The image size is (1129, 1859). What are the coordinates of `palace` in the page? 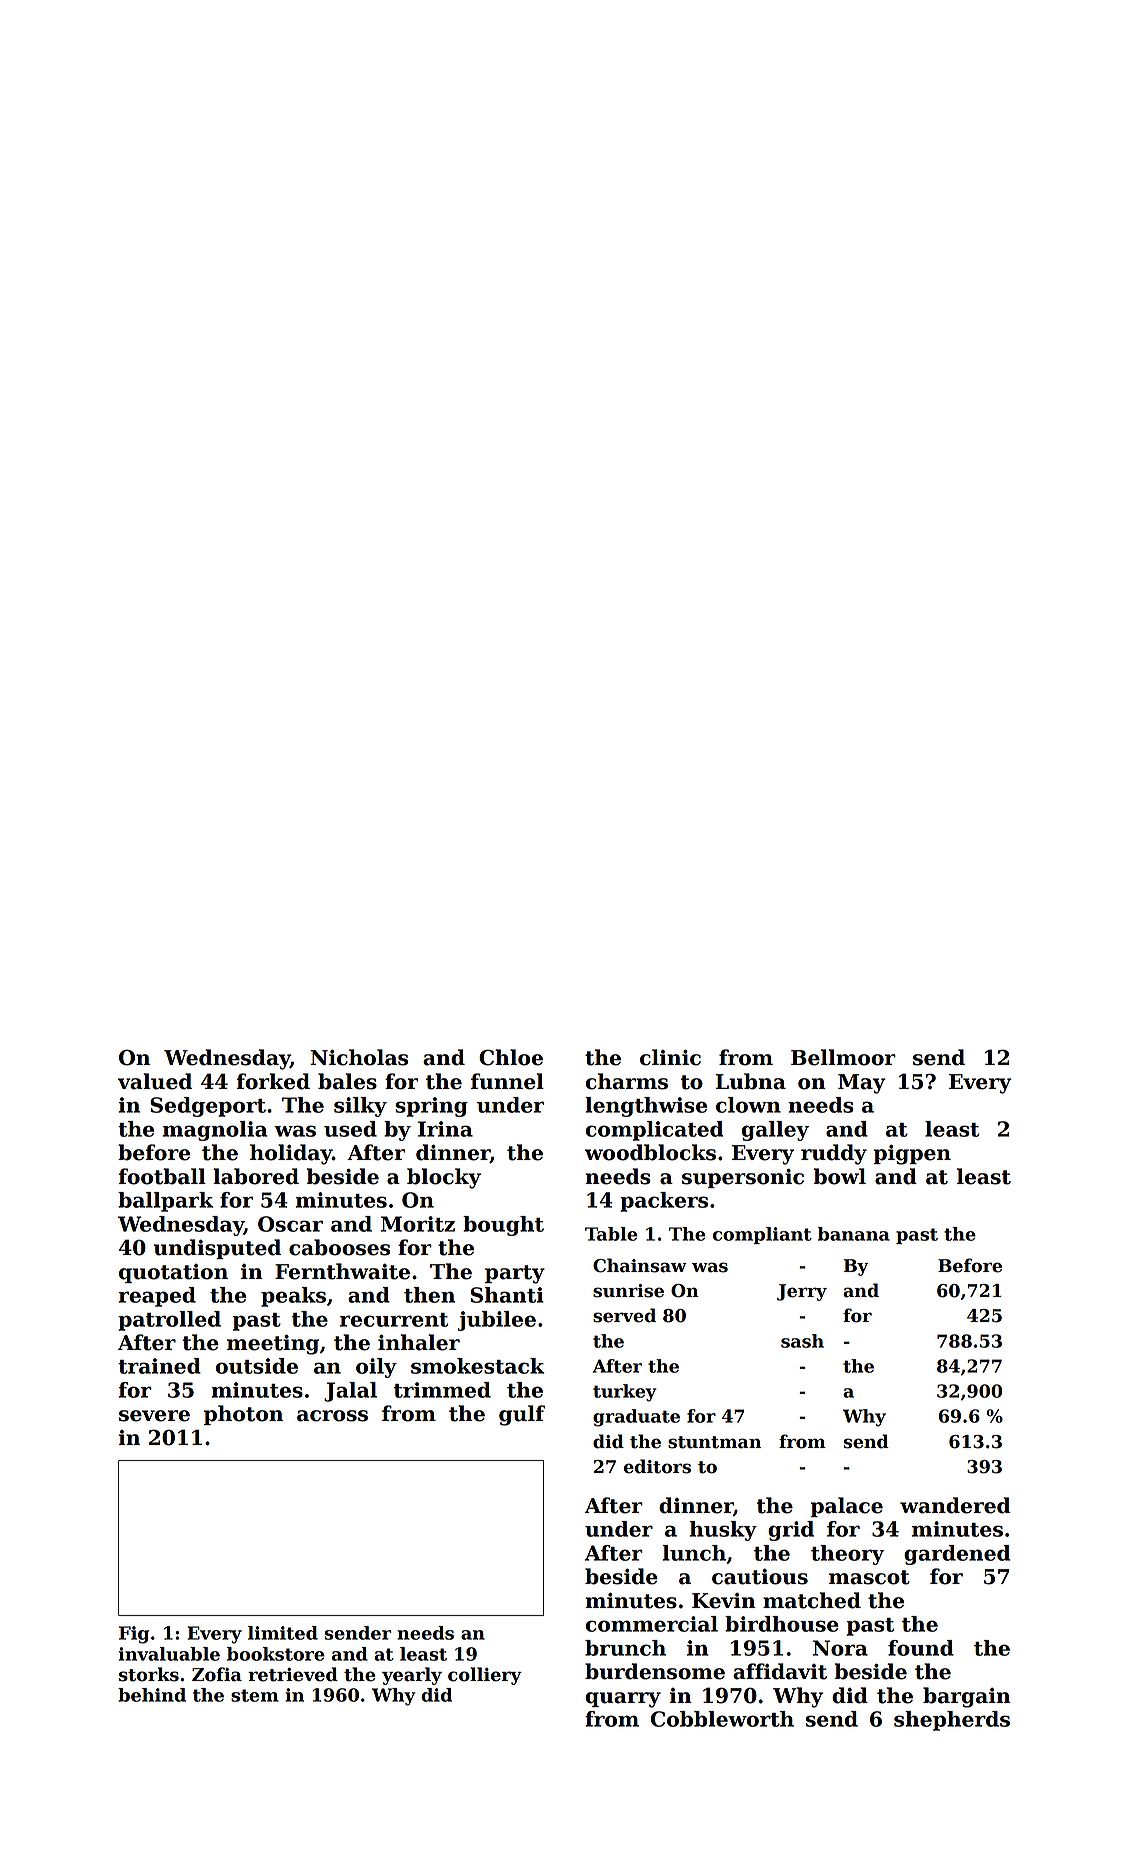 It's located at (847, 1507).
